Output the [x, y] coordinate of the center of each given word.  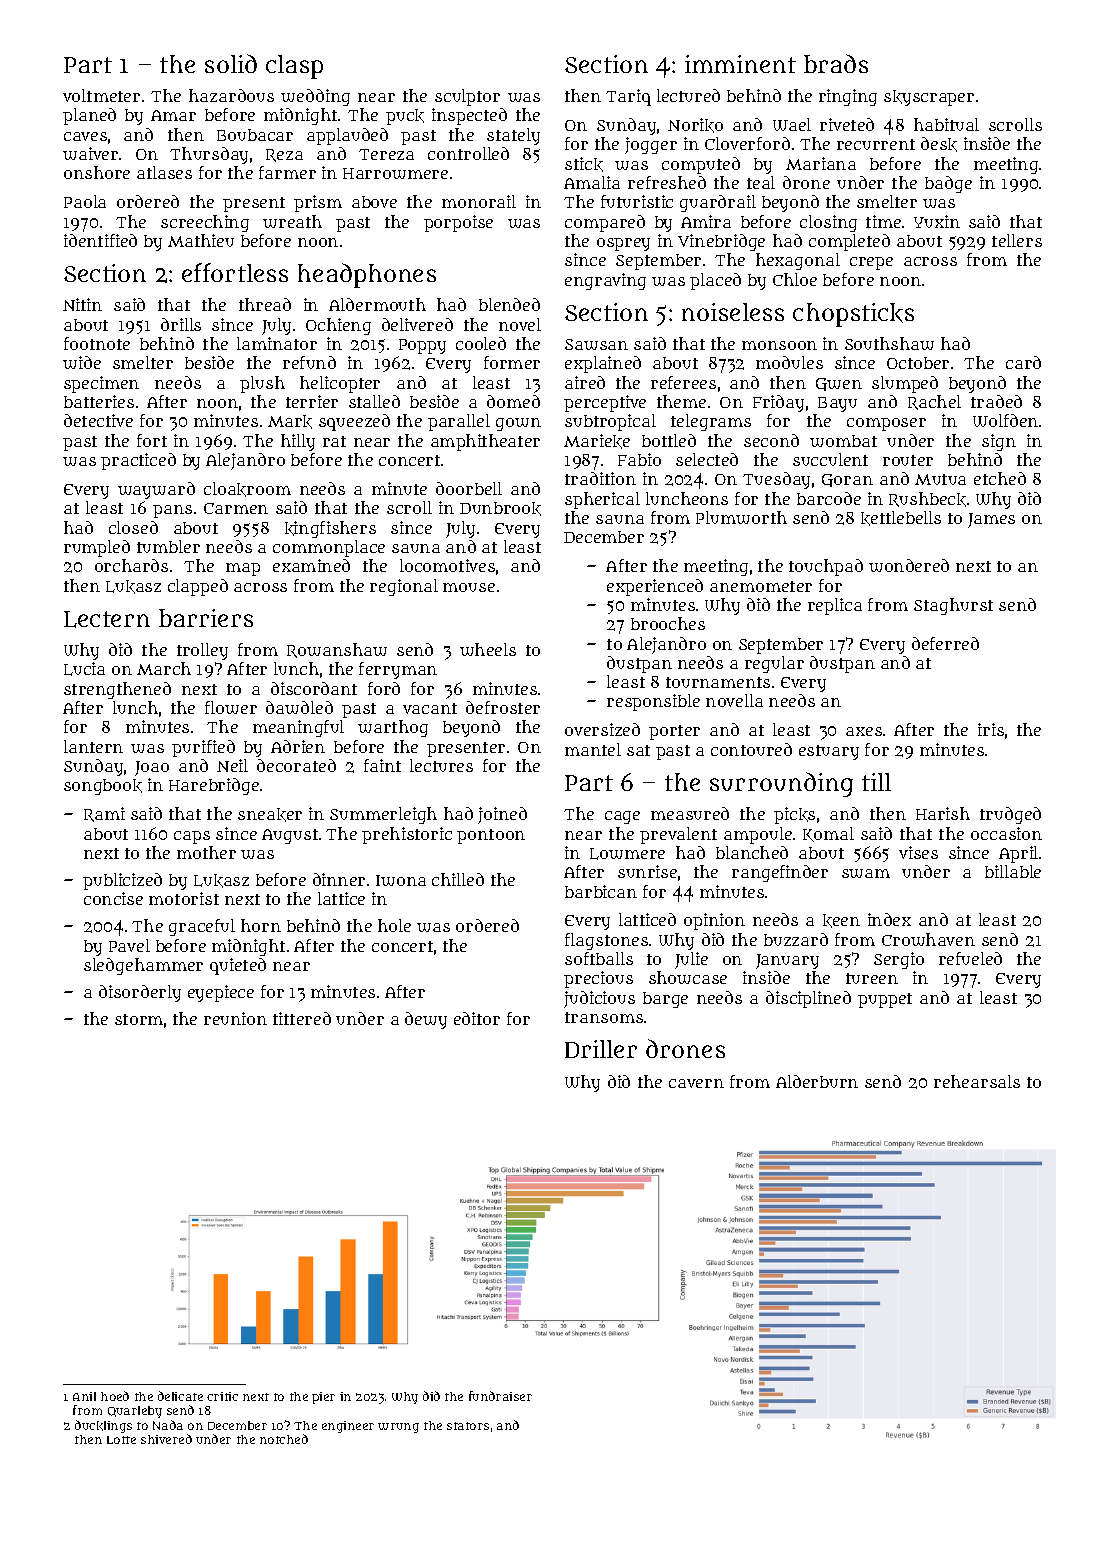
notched [284, 1439]
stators [468, 1426]
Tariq [628, 97]
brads [836, 63]
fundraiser [500, 1396]
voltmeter [101, 95]
